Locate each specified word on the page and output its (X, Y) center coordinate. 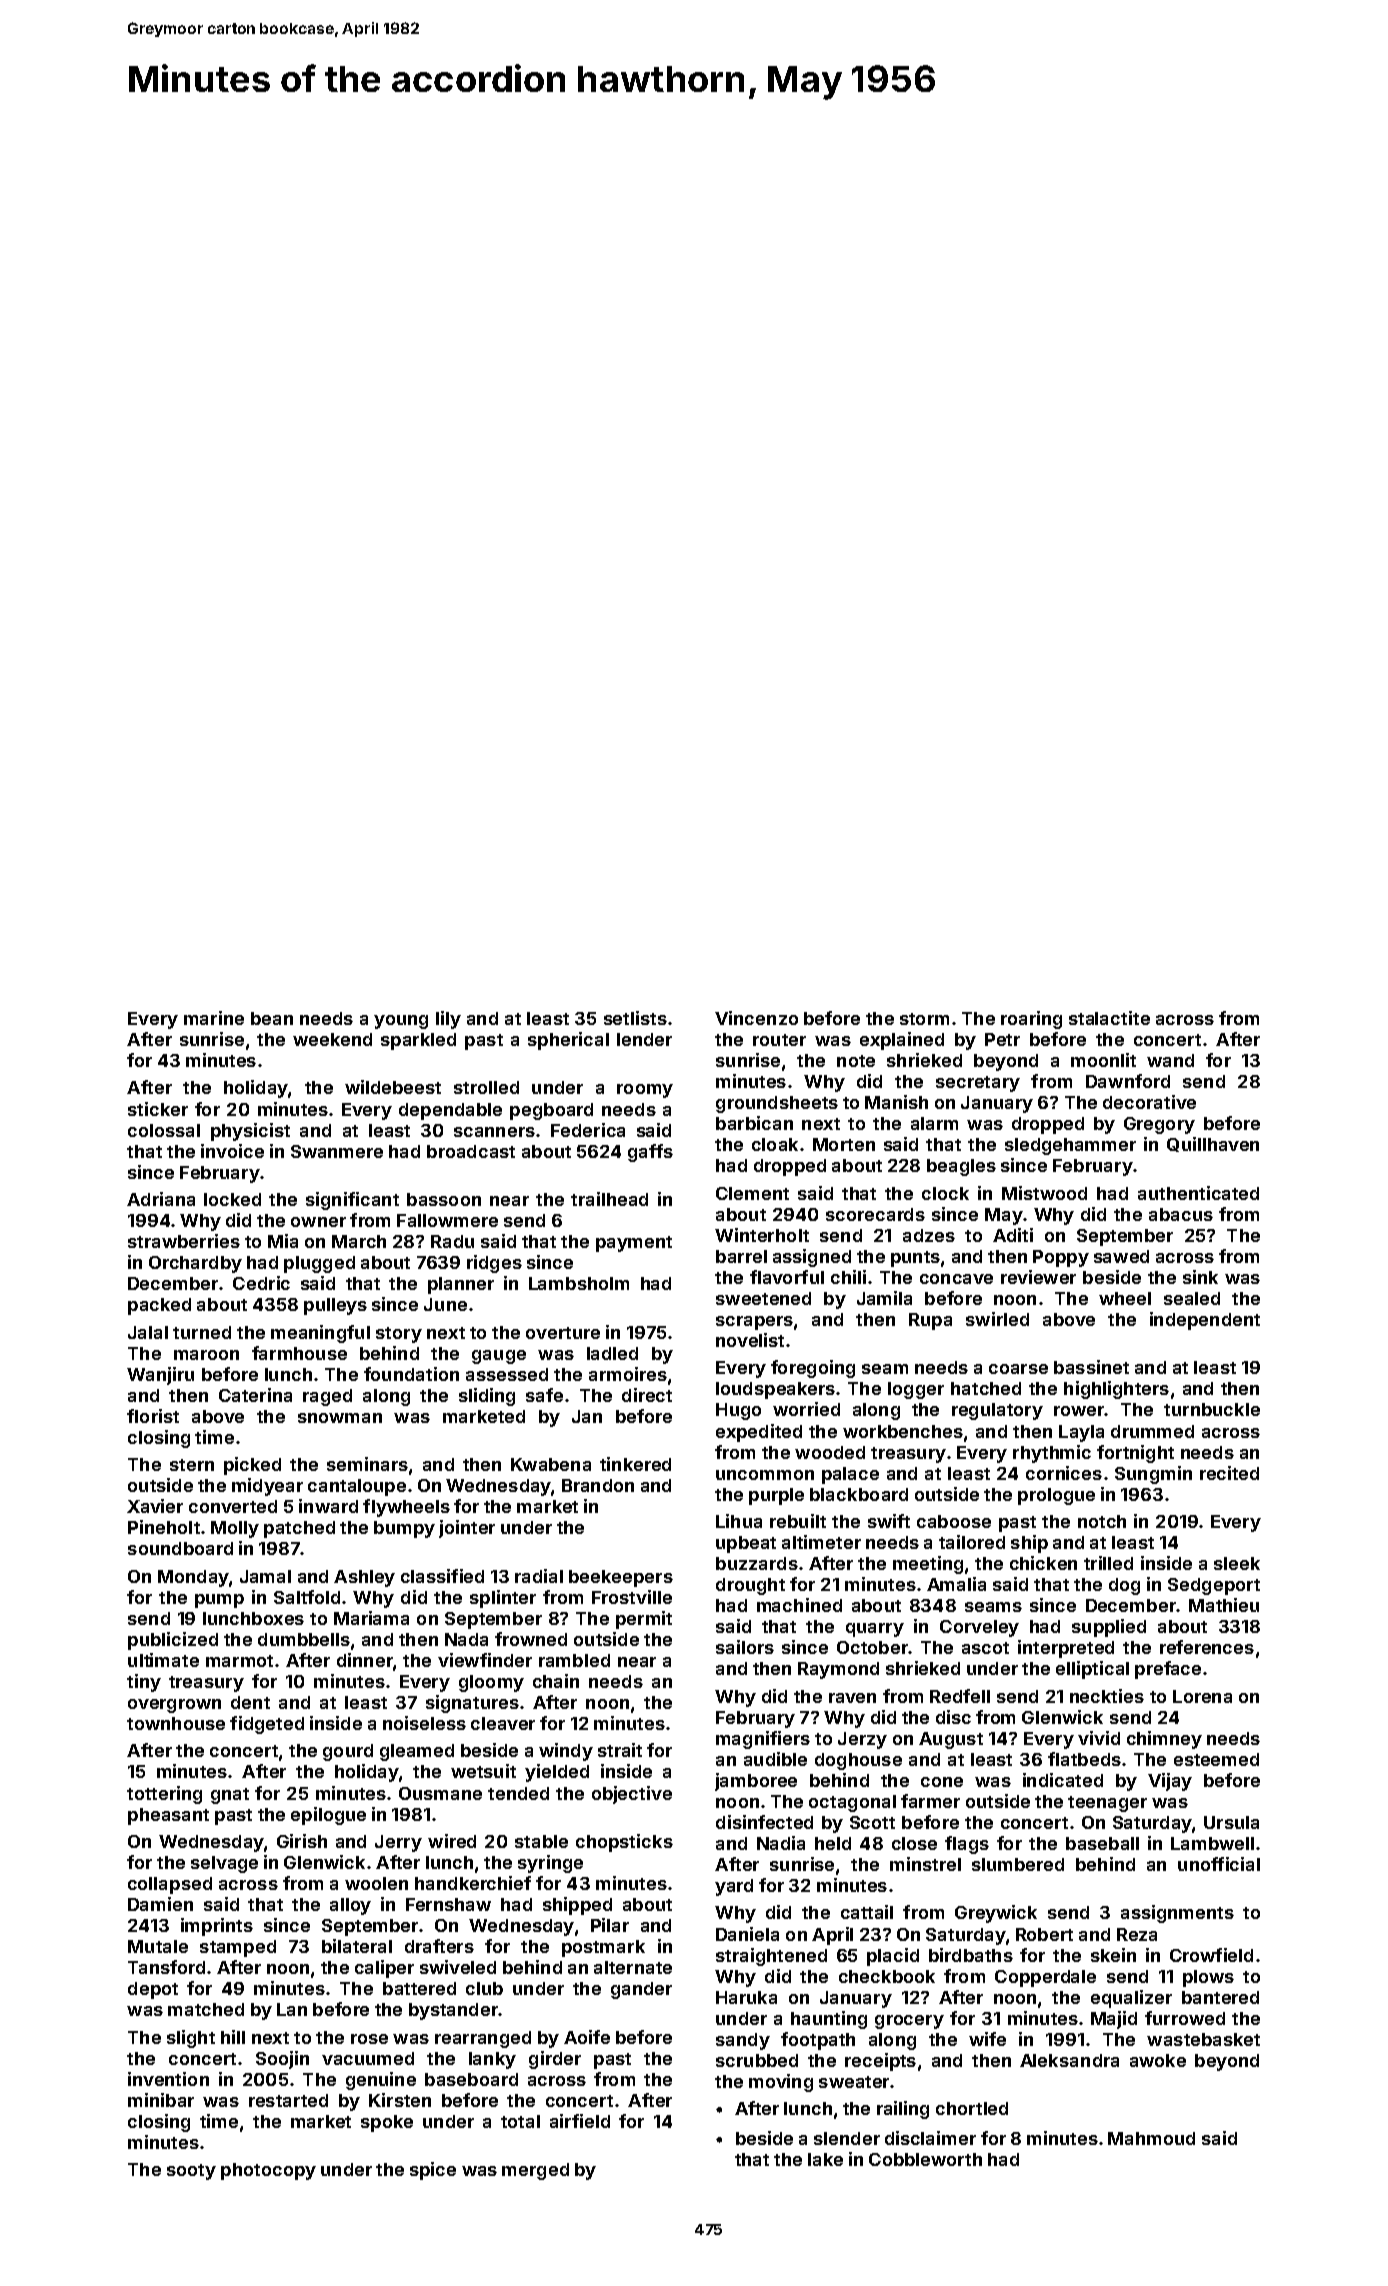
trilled (1108, 1563)
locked (232, 1199)
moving (781, 2083)
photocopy (268, 2171)
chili (848, 1277)
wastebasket (1203, 2039)
